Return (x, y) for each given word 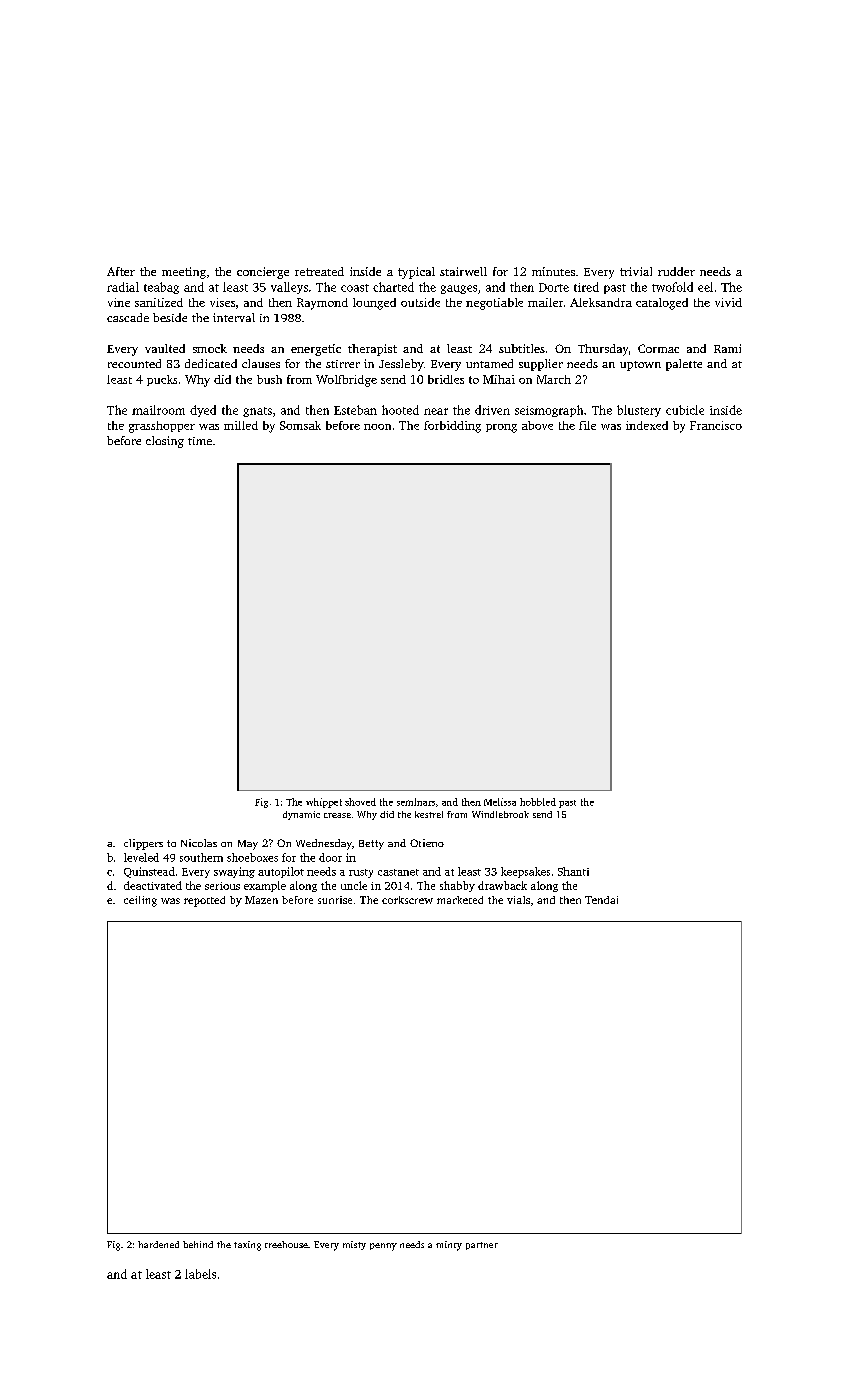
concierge (263, 273)
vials (518, 900)
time (200, 441)
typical (416, 273)
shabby (457, 886)
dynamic (301, 815)
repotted (204, 901)
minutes (553, 271)
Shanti (573, 871)
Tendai (601, 900)
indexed (647, 425)
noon (377, 427)
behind (198, 1244)
